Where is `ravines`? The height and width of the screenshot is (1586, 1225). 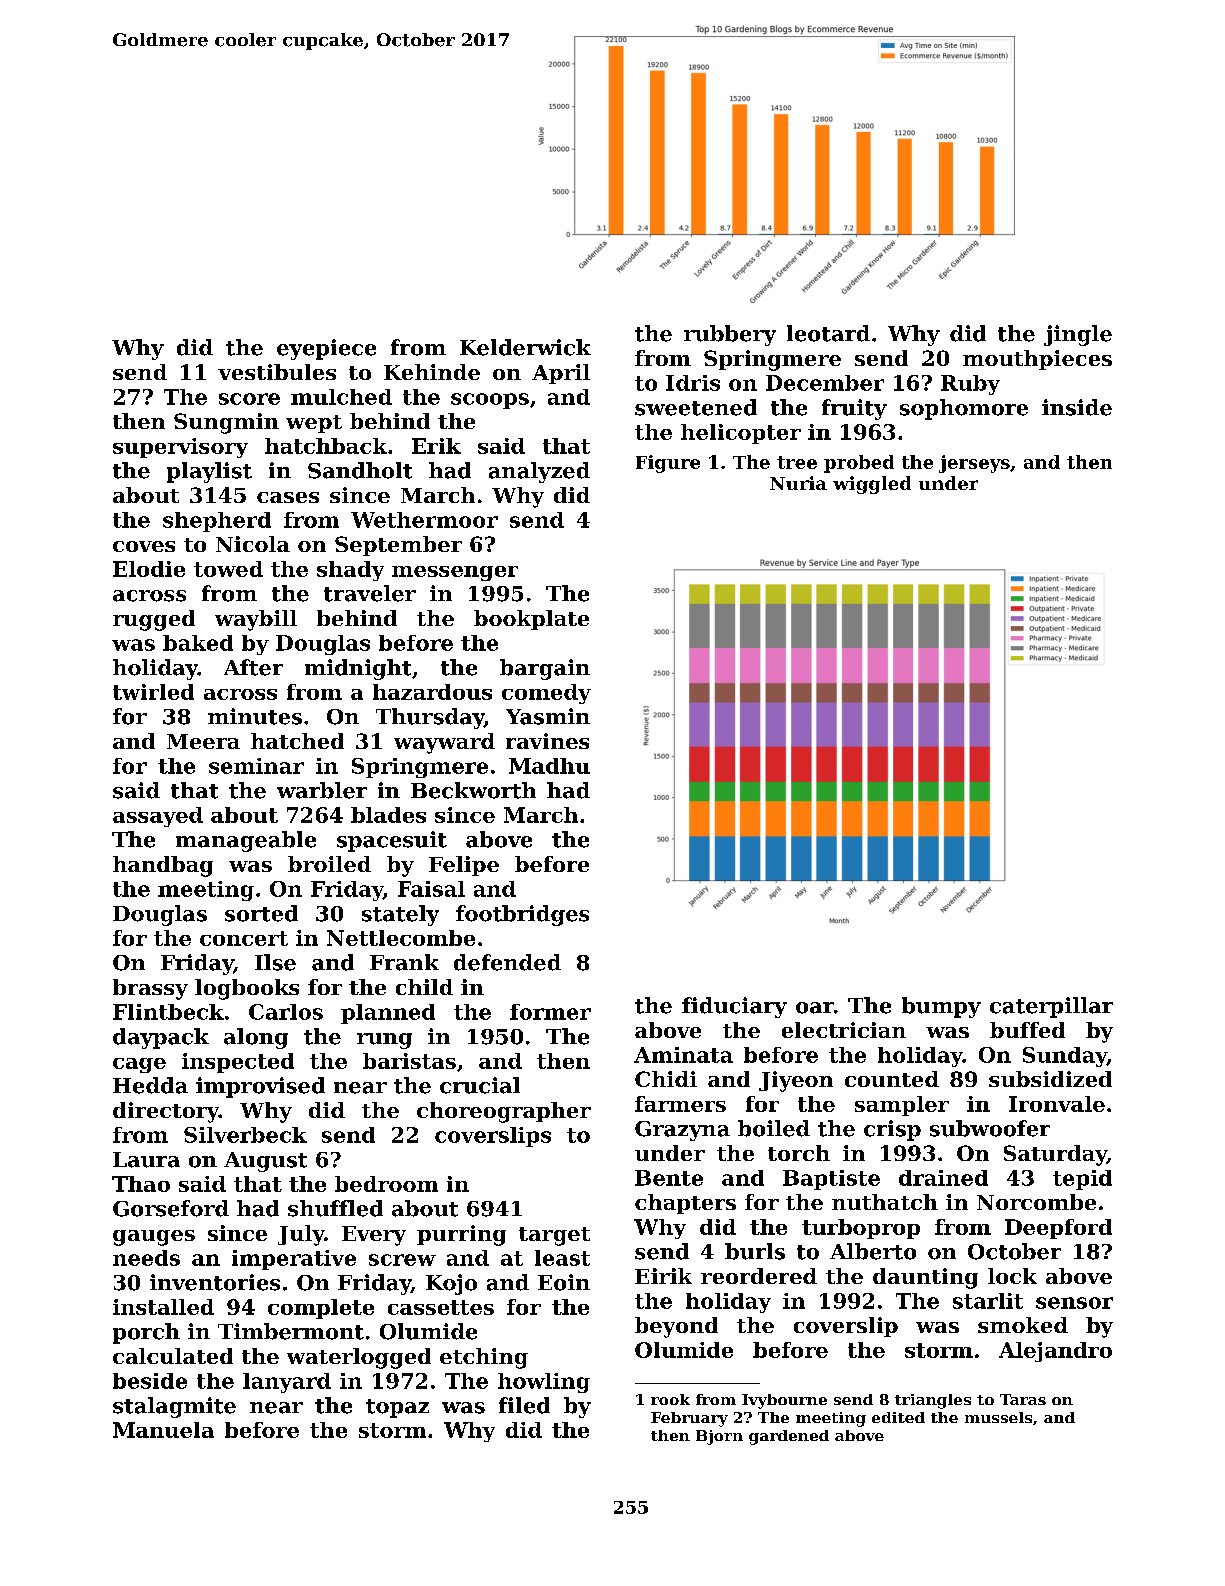 ravines is located at coordinates (547, 741).
